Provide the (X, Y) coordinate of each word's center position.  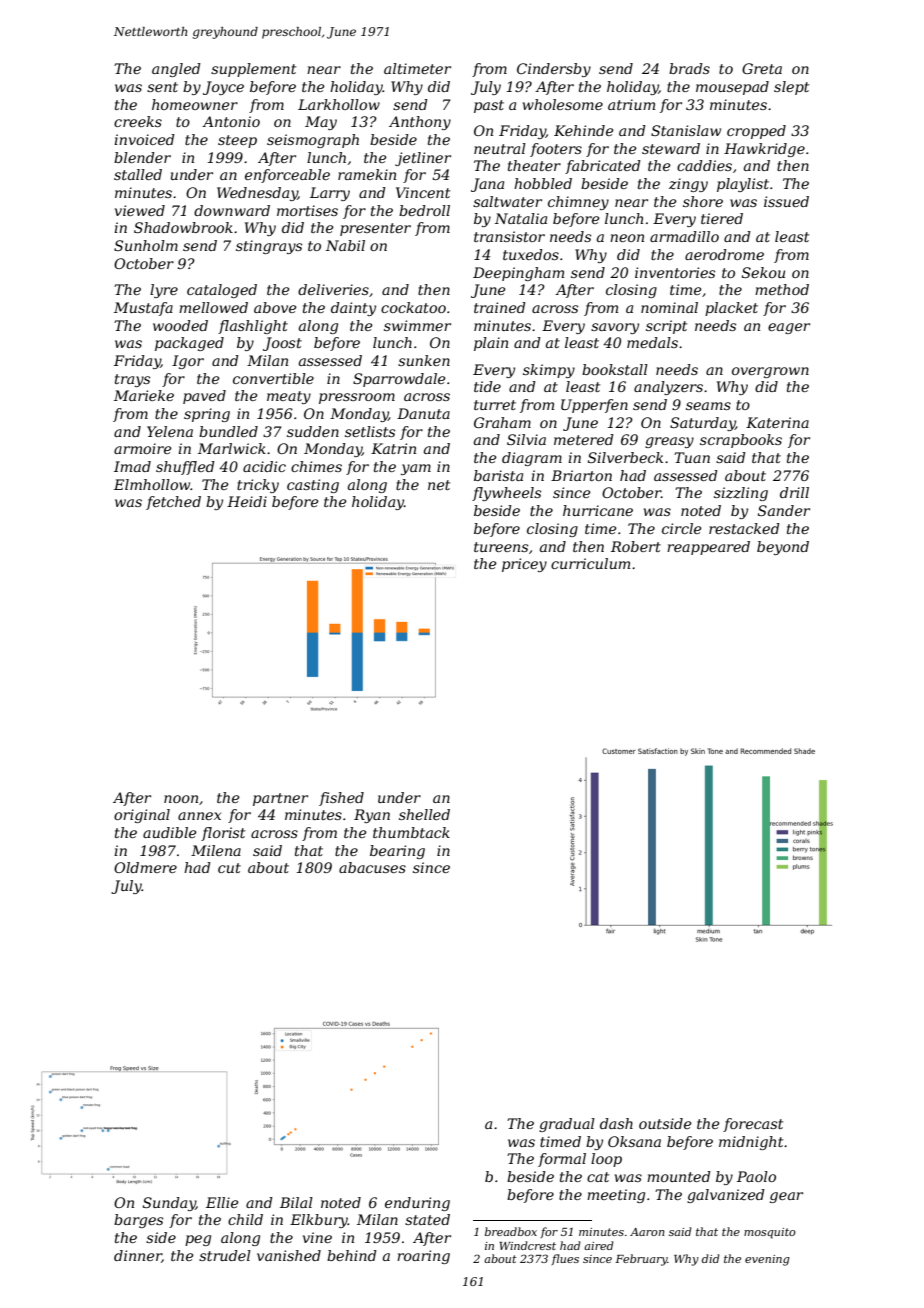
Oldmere (145, 867)
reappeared (708, 548)
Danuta (423, 413)
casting (313, 486)
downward (232, 210)
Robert (636, 546)
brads (689, 68)
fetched (173, 503)
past (489, 106)
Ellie (222, 1202)
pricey (524, 565)
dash (616, 1123)
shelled (424, 814)
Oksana (634, 1141)
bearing (397, 852)
